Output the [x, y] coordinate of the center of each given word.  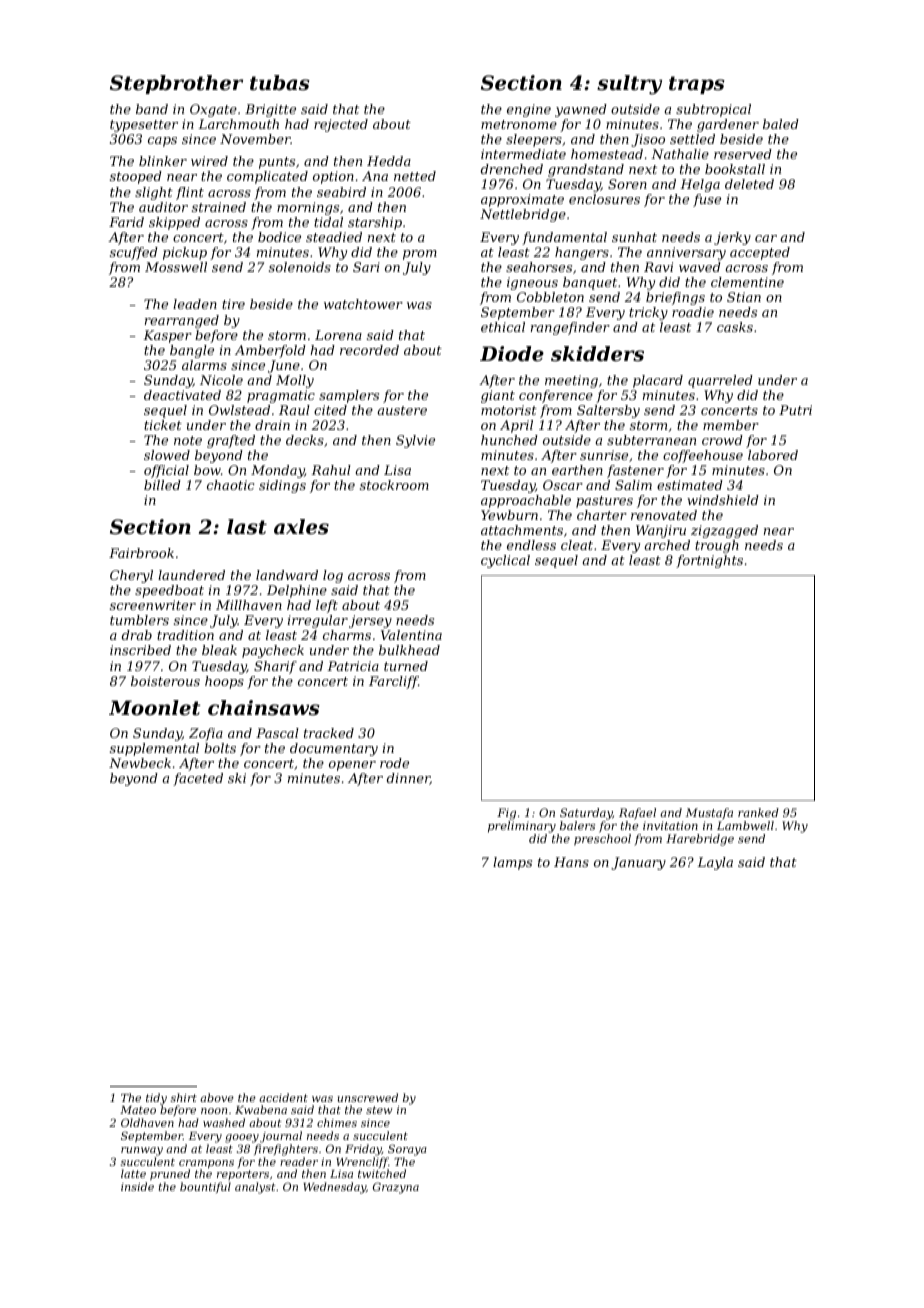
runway [142, 1151]
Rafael [637, 814]
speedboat [169, 591]
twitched [382, 1173]
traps [697, 85]
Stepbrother [176, 84]
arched [667, 545]
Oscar [563, 485]
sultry [629, 85]
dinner [408, 779]
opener [352, 766]
